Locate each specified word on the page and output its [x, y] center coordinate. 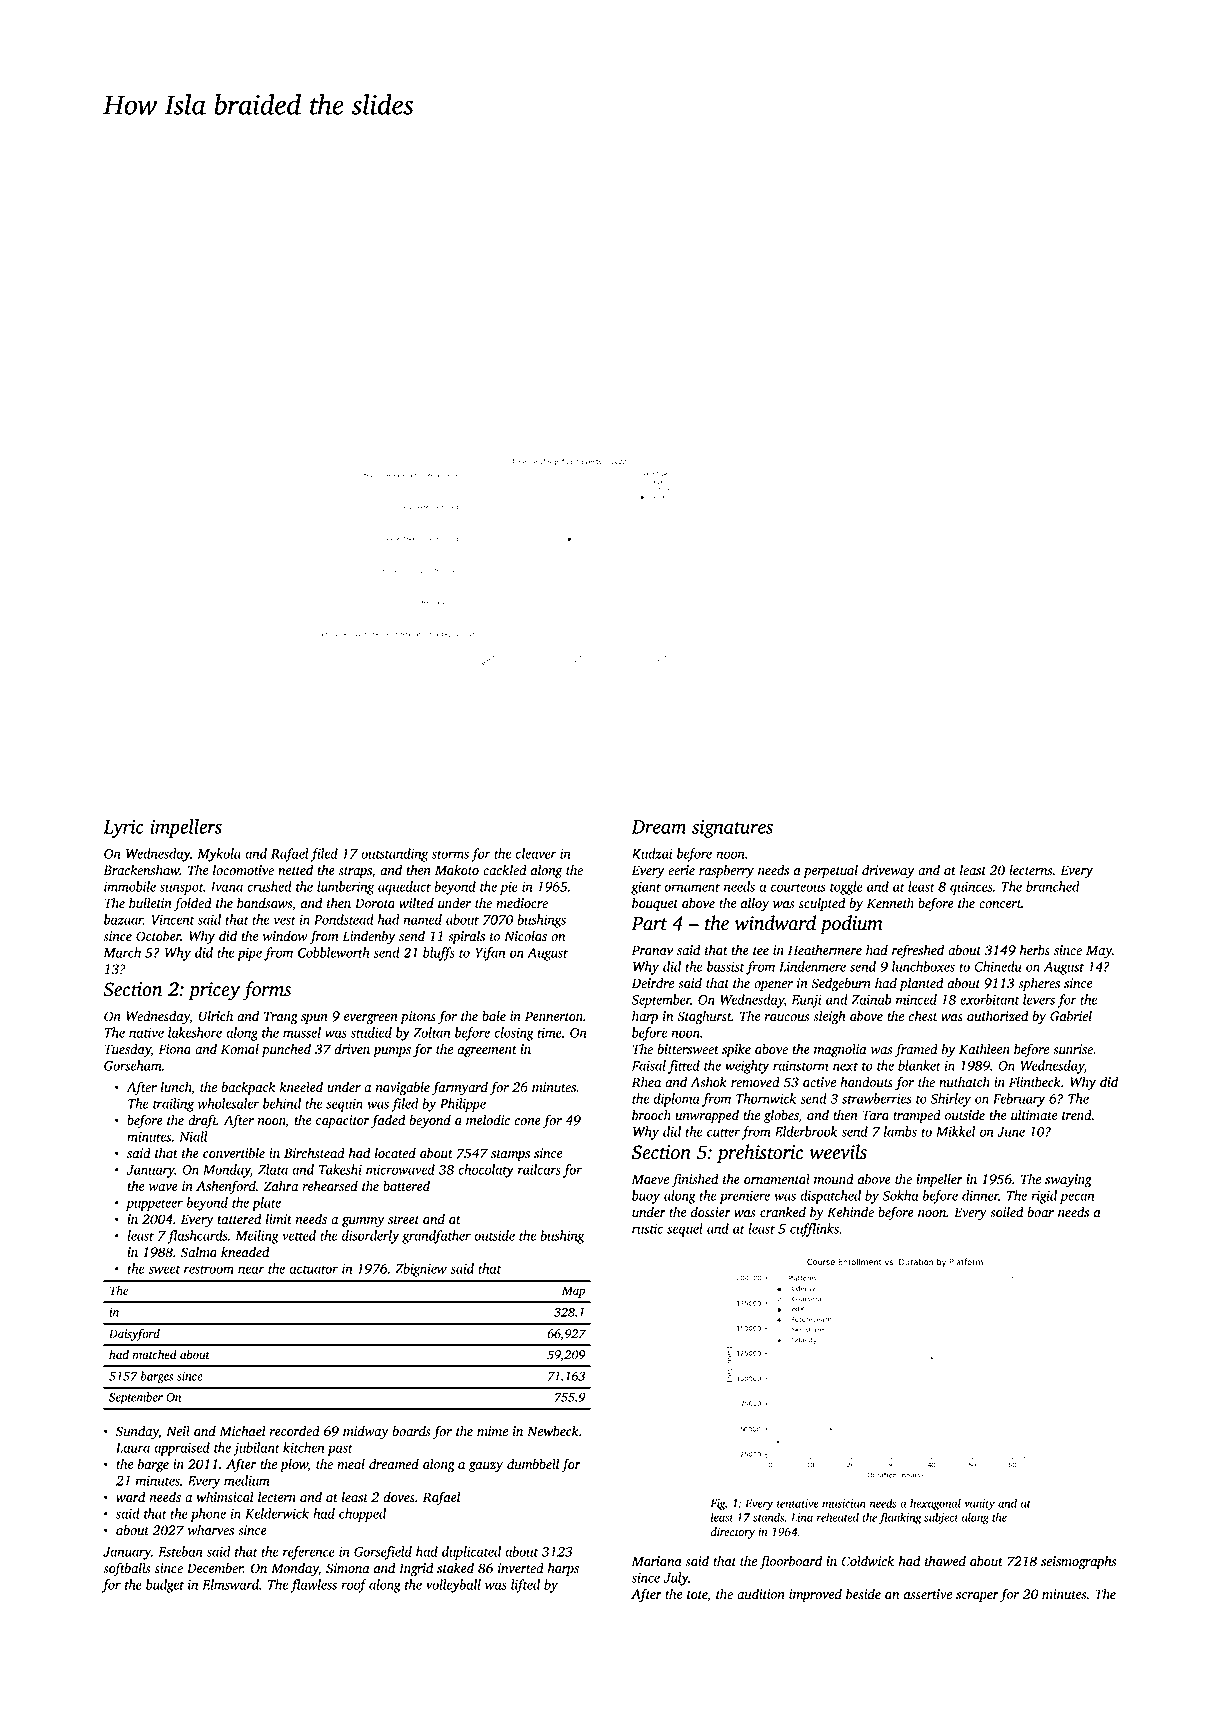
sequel [685, 1230]
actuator [313, 1269]
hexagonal [935, 1504]
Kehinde [850, 1212]
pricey [214, 991]
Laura [133, 1448]
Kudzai [652, 853]
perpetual [830, 871]
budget [165, 1586]
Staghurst [704, 1018]
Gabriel [1071, 1016]
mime [492, 1431]
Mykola [219, 855]
